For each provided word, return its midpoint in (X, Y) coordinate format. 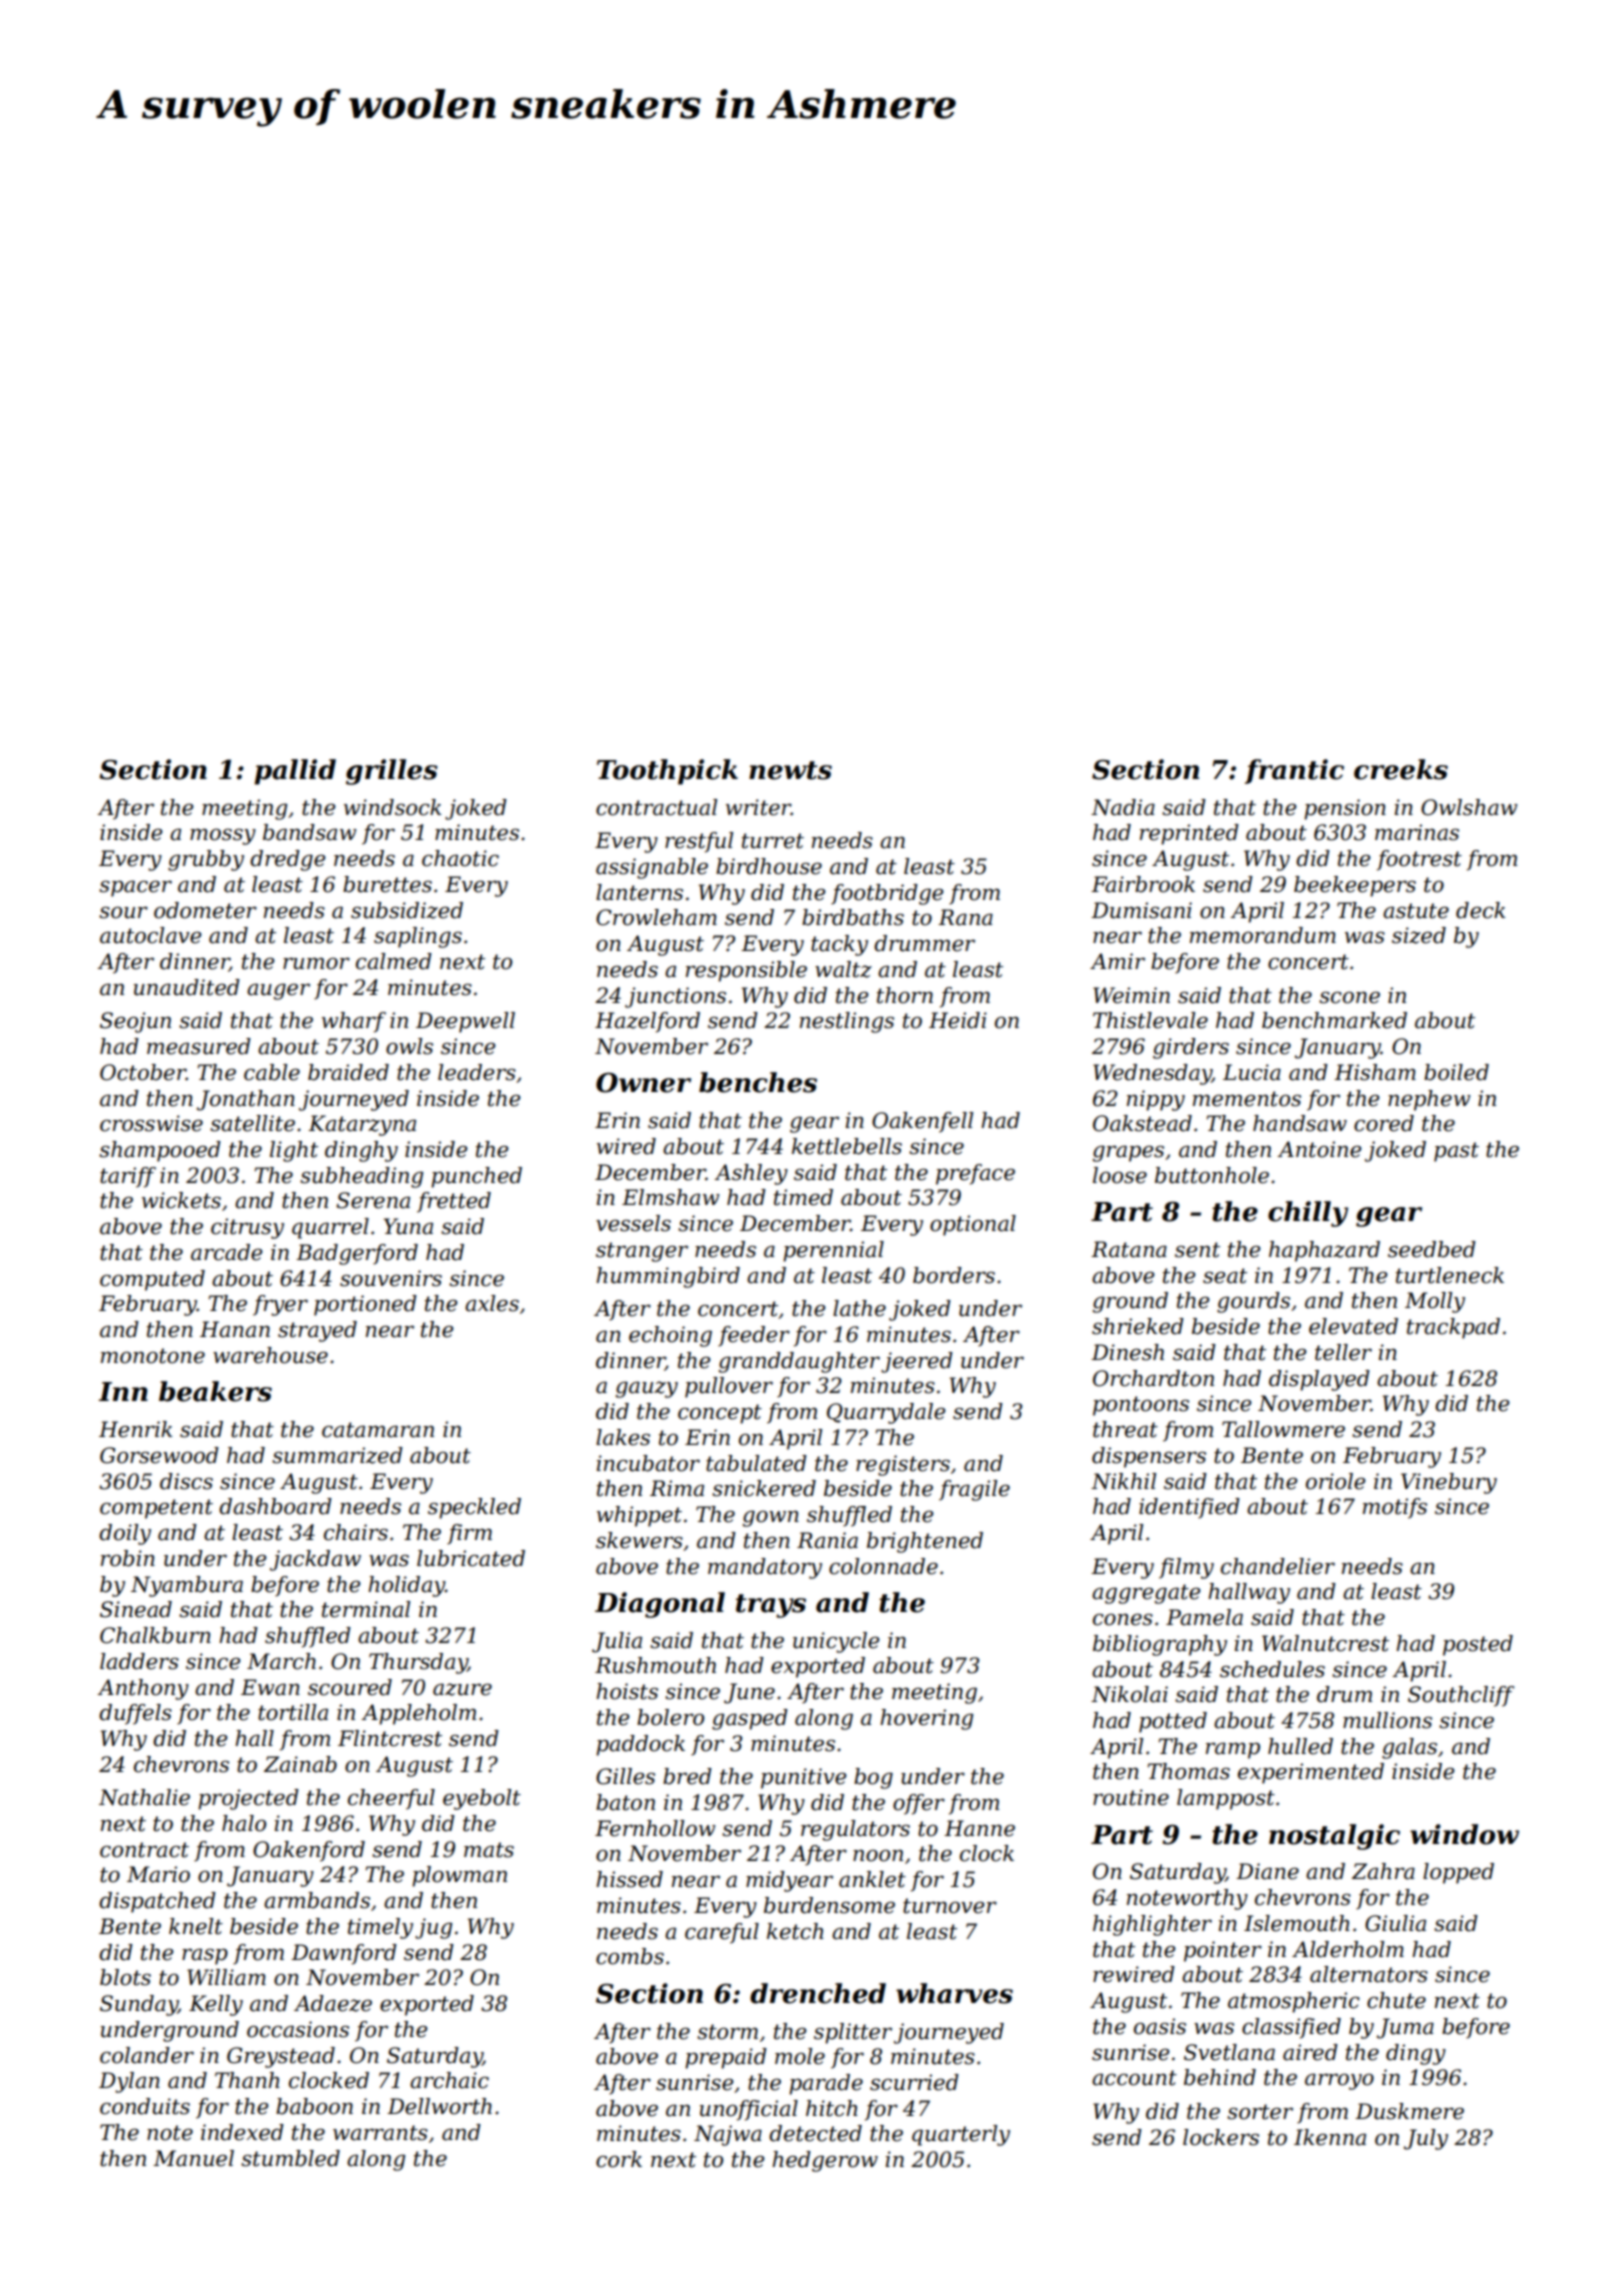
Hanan (235, 1329)
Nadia (1123, 807)
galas (1409, 1748)
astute (1416, 911)
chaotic (460, 858)
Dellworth (439, 2106)
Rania (827, 1540)
